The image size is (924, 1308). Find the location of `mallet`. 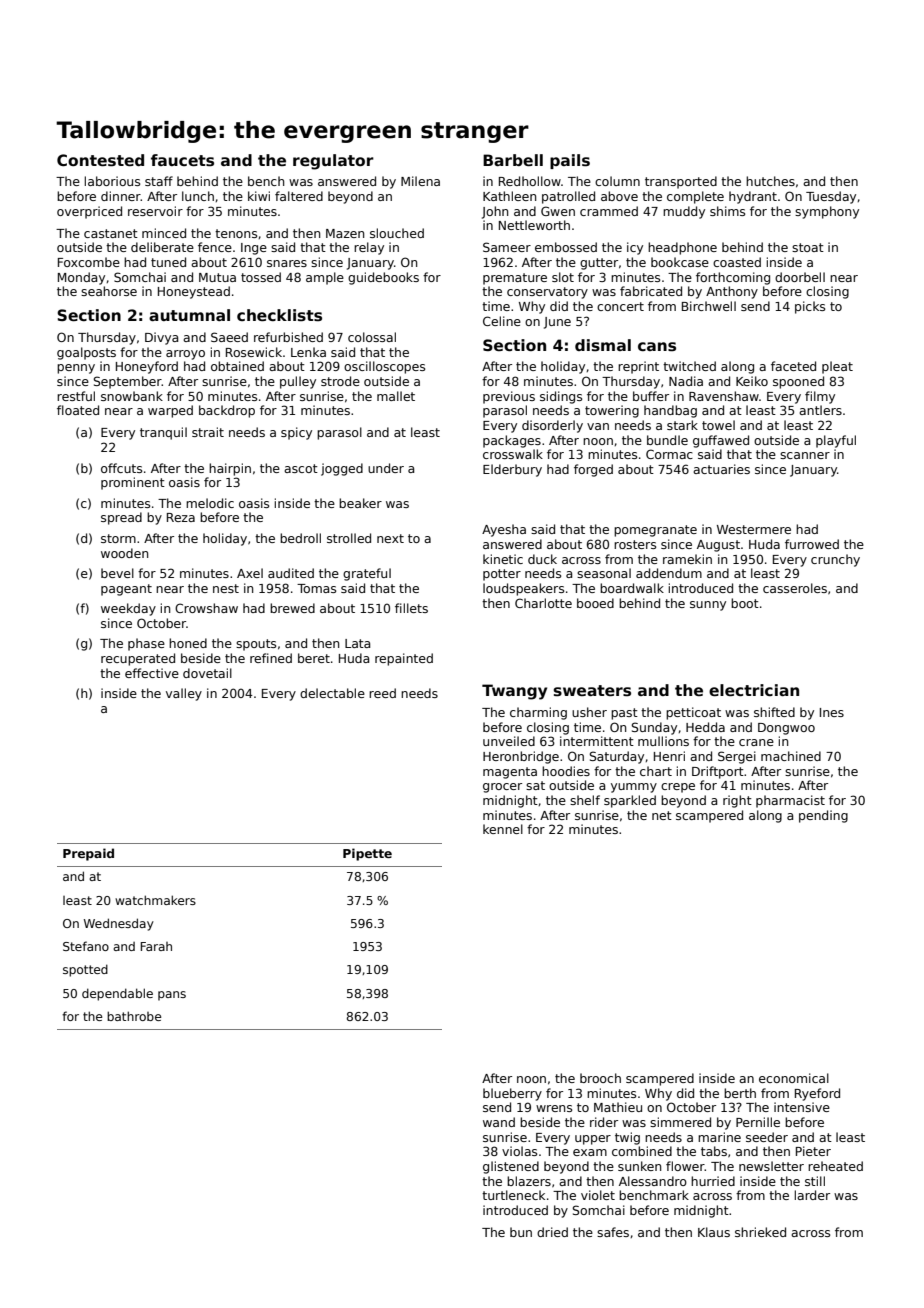

mallet is located at coordinates (396, 396).
